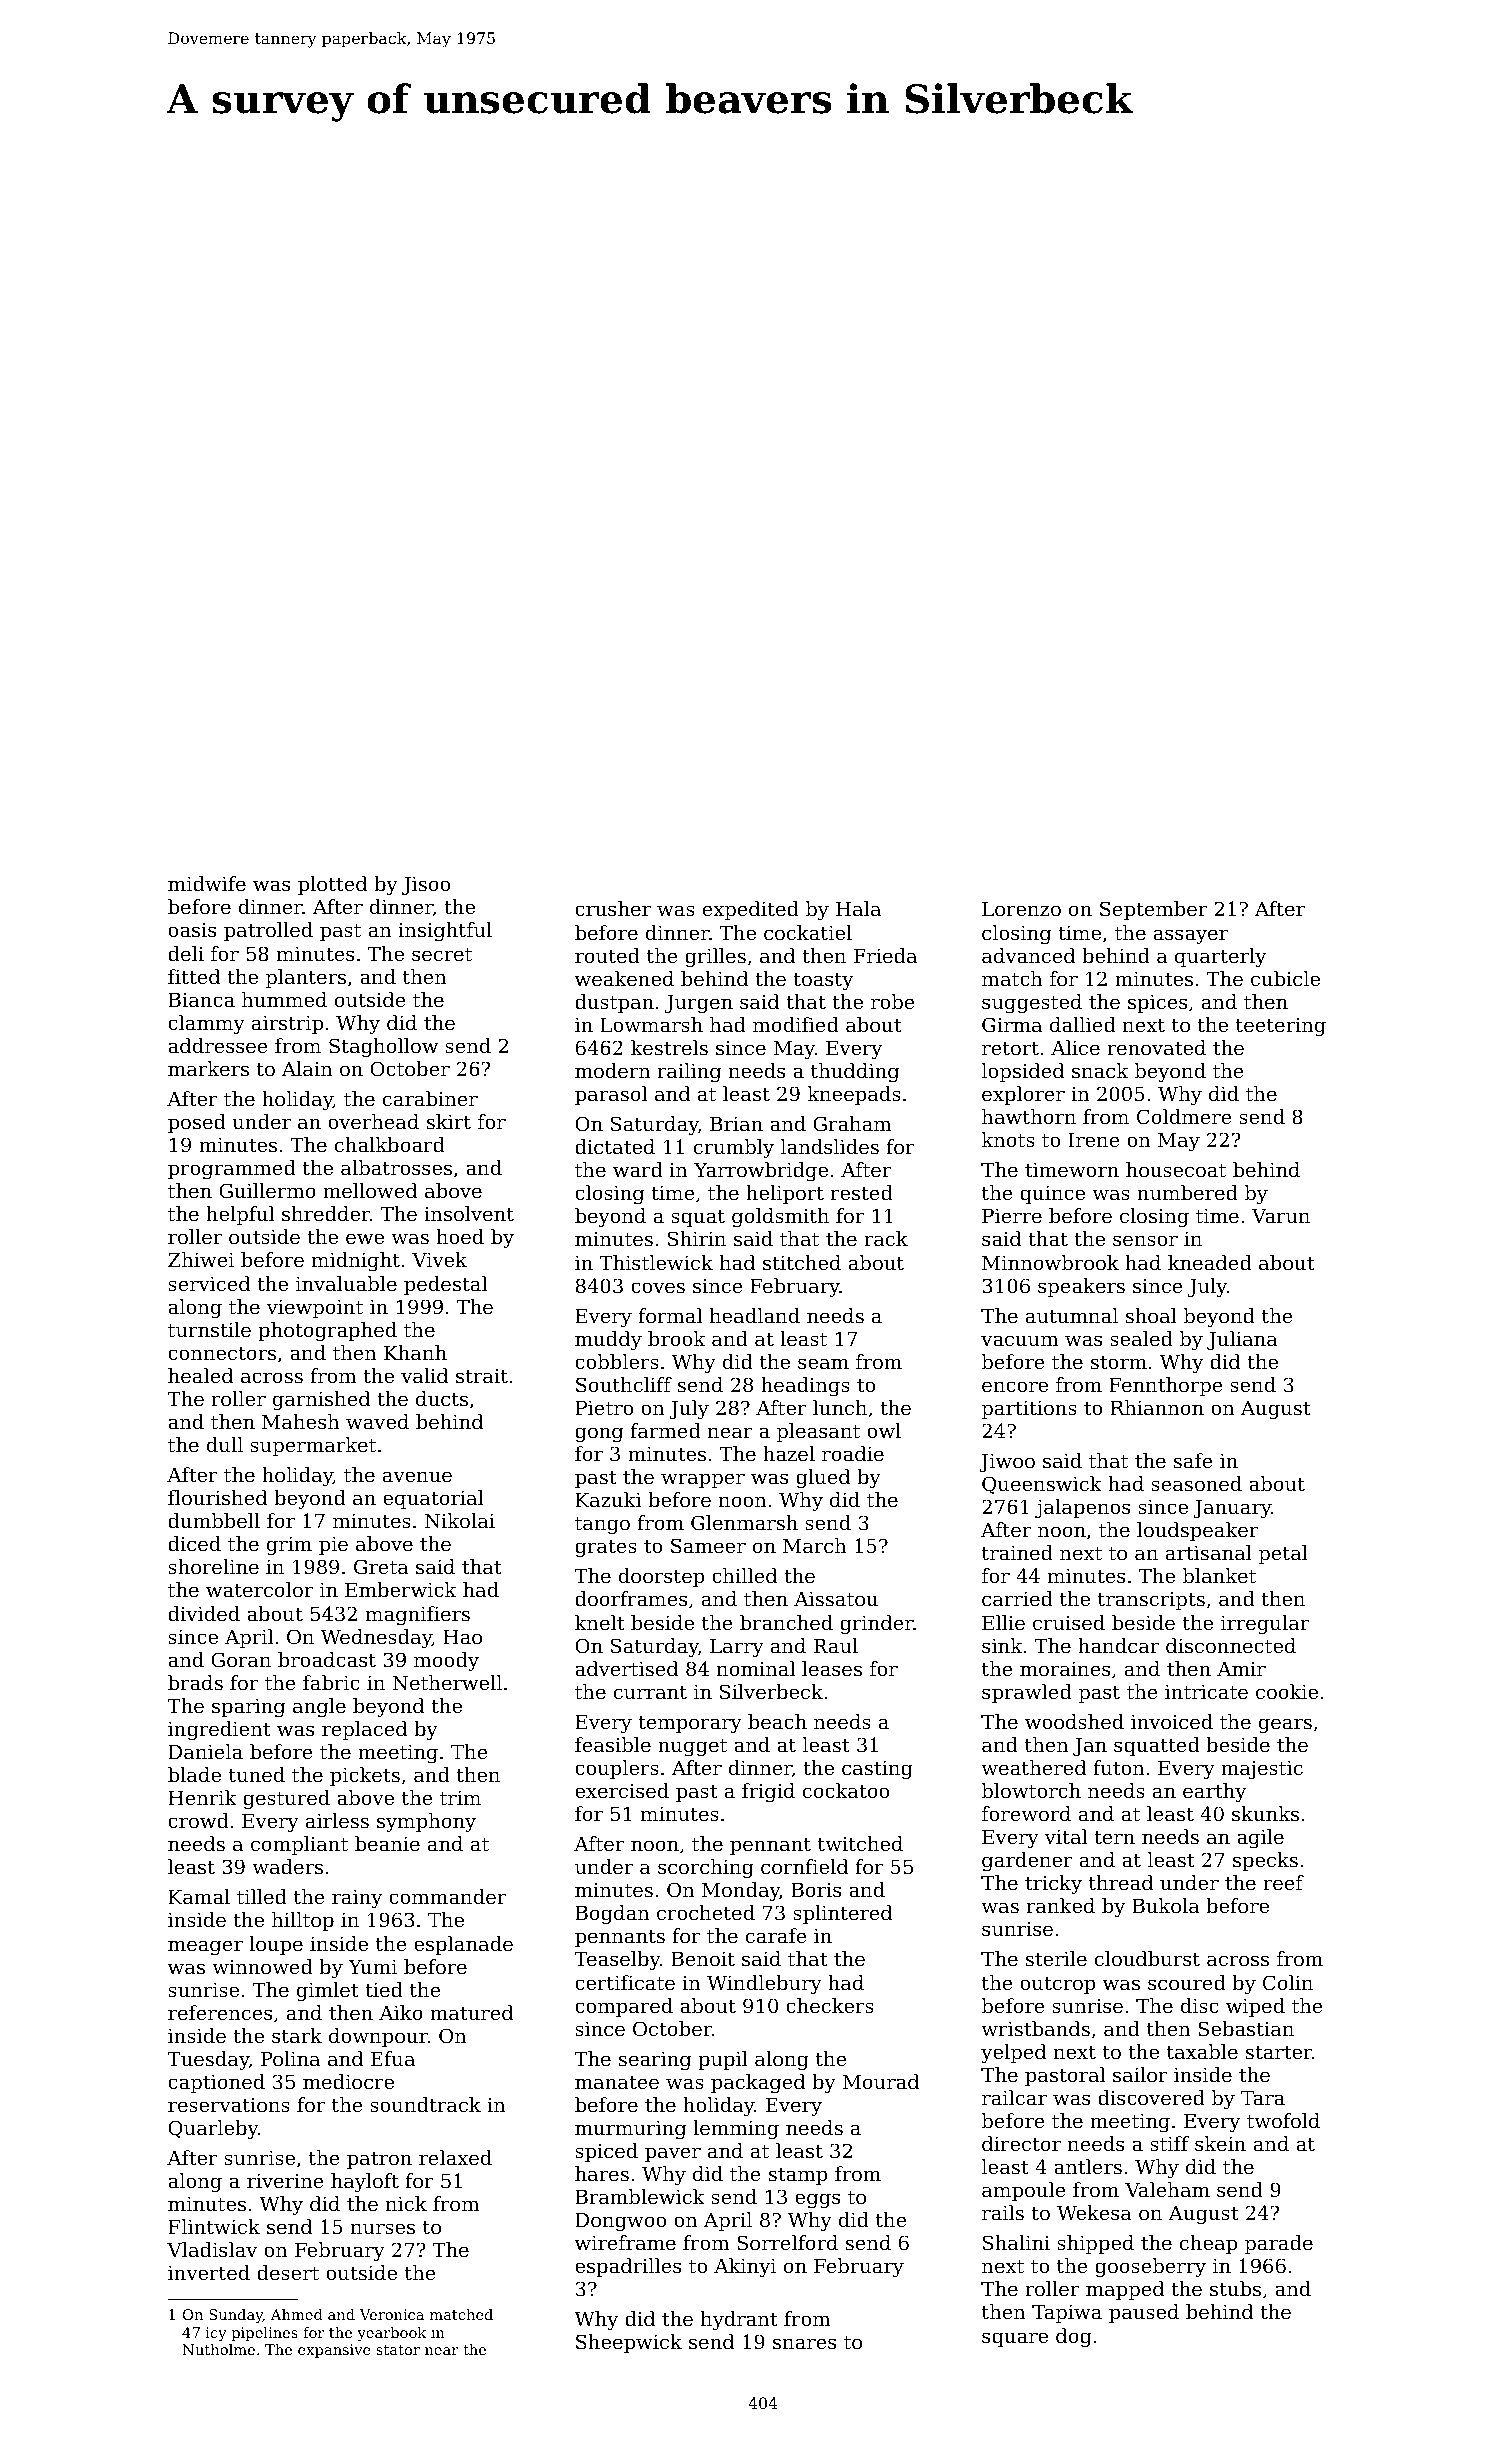 Image resolution: width=1496 pixels, height=2464 pixels. What do you see at coordinates (1214, 1793) in the screenshot?
I see `earthy` at bounding box center [1214, 1793].
